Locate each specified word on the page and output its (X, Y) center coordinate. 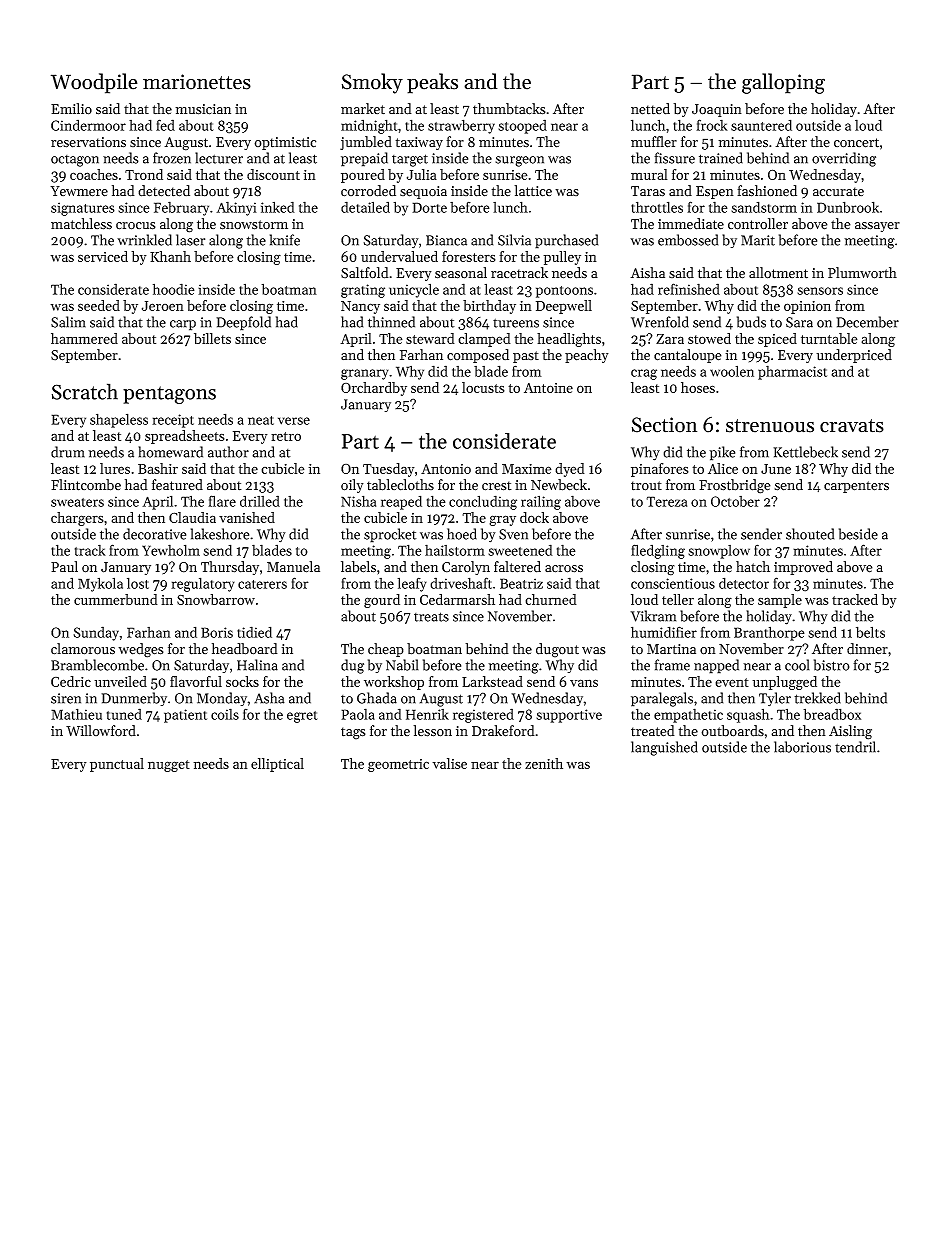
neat (261, 420)
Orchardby (374, 389)
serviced (103, 256)
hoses (698, 387)
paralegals (662, 699)
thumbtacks (509, 109)
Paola (358, 714)
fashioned (767, 191)
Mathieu (76, 714)
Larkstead (492, 681)
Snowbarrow (216, 599)
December (867, 322)
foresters (469, 256)
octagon (75, 161)
